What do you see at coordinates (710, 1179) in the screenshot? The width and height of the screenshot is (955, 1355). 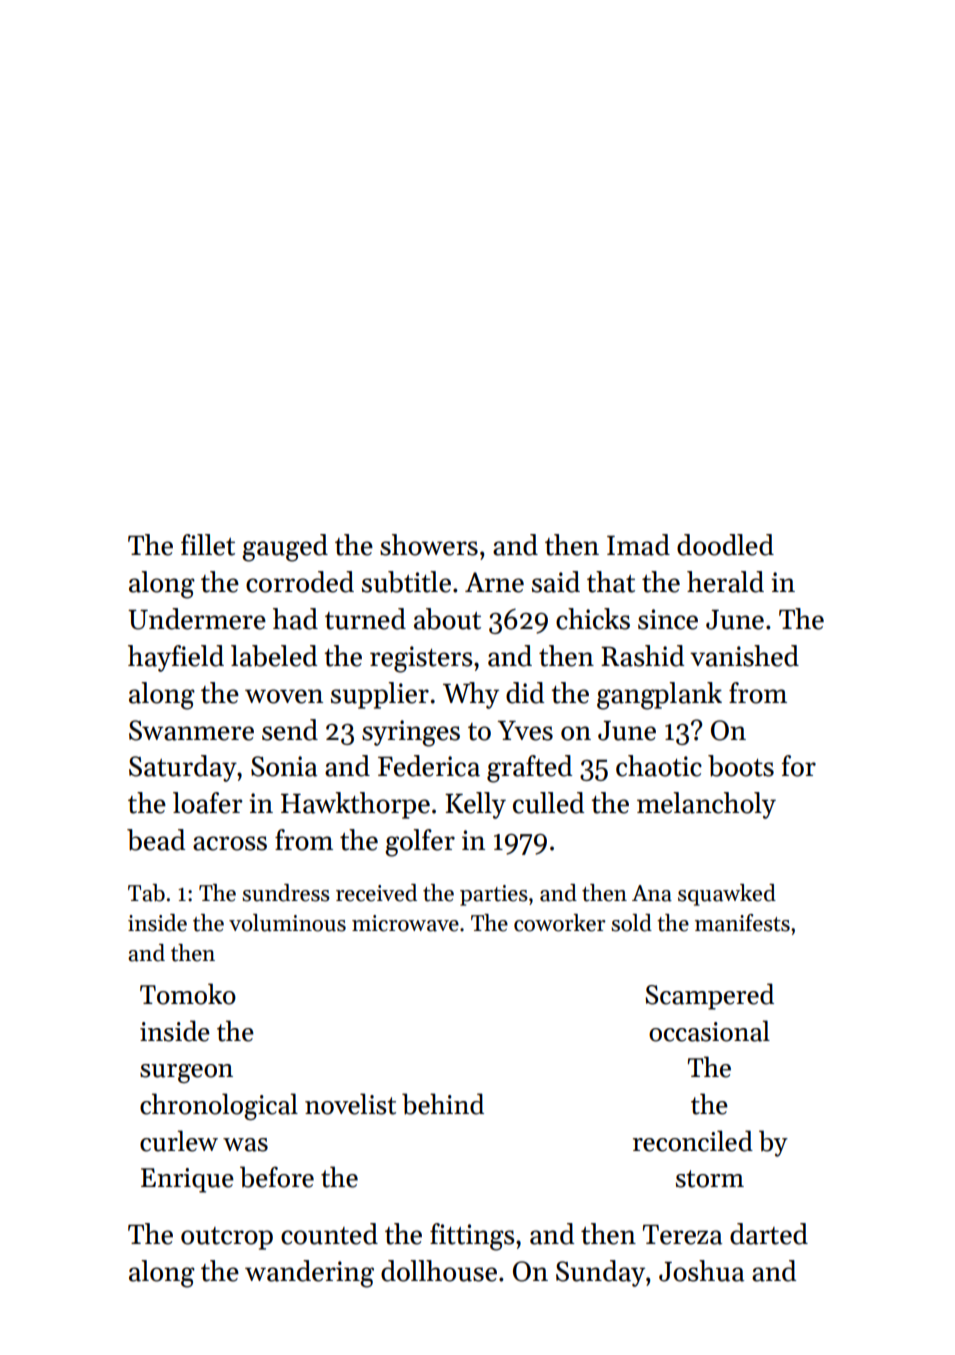 I see `storm` at bounding box center [710, 1179].
